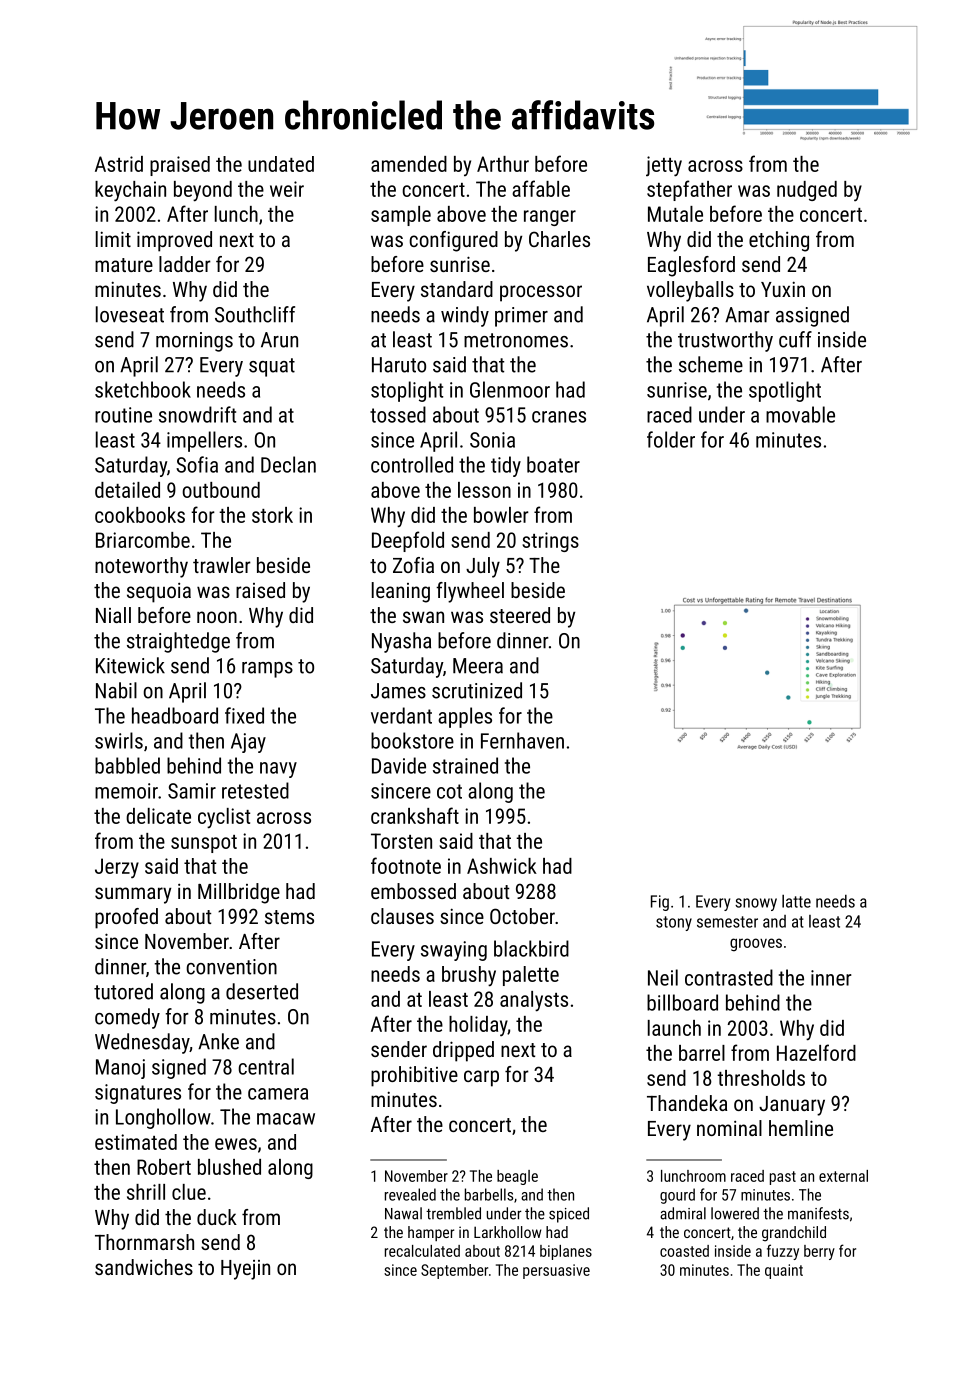 This screenshot has width=965, height=1397. Describe the element at coordinates (534, 1001) in the screenshot. I see `analysts` at that location.
